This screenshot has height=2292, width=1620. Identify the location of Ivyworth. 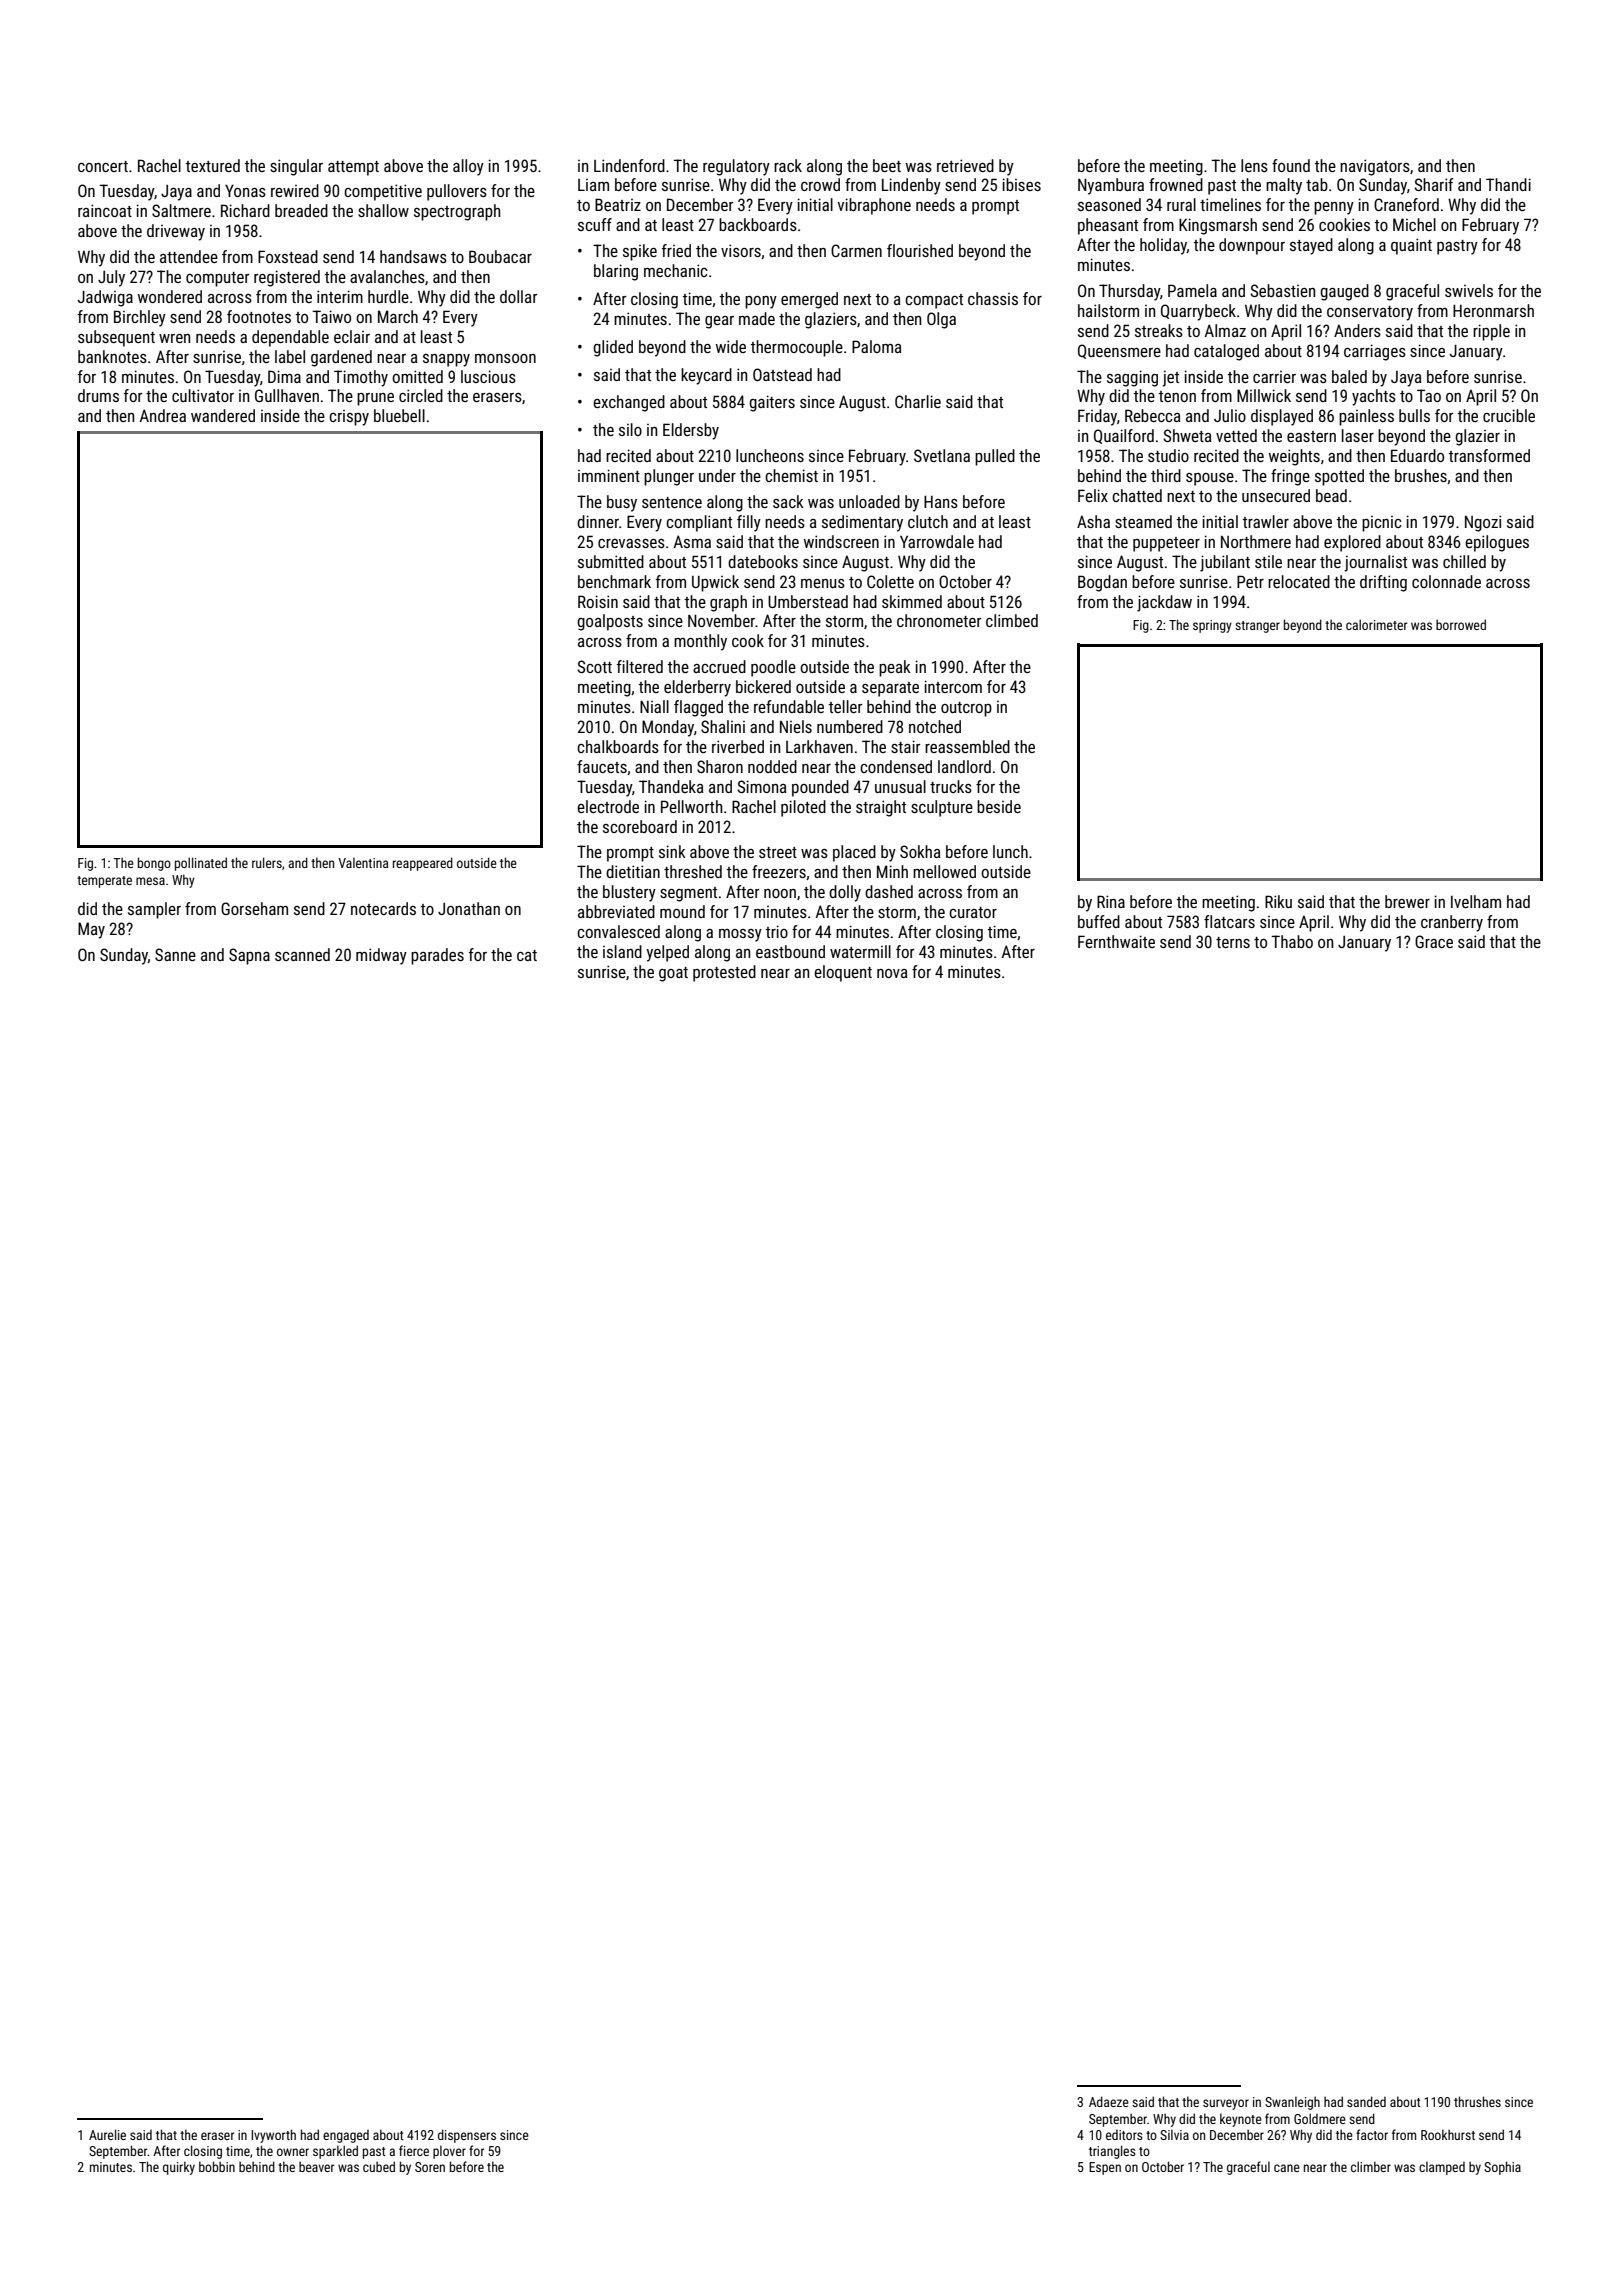
(273, 2136).
